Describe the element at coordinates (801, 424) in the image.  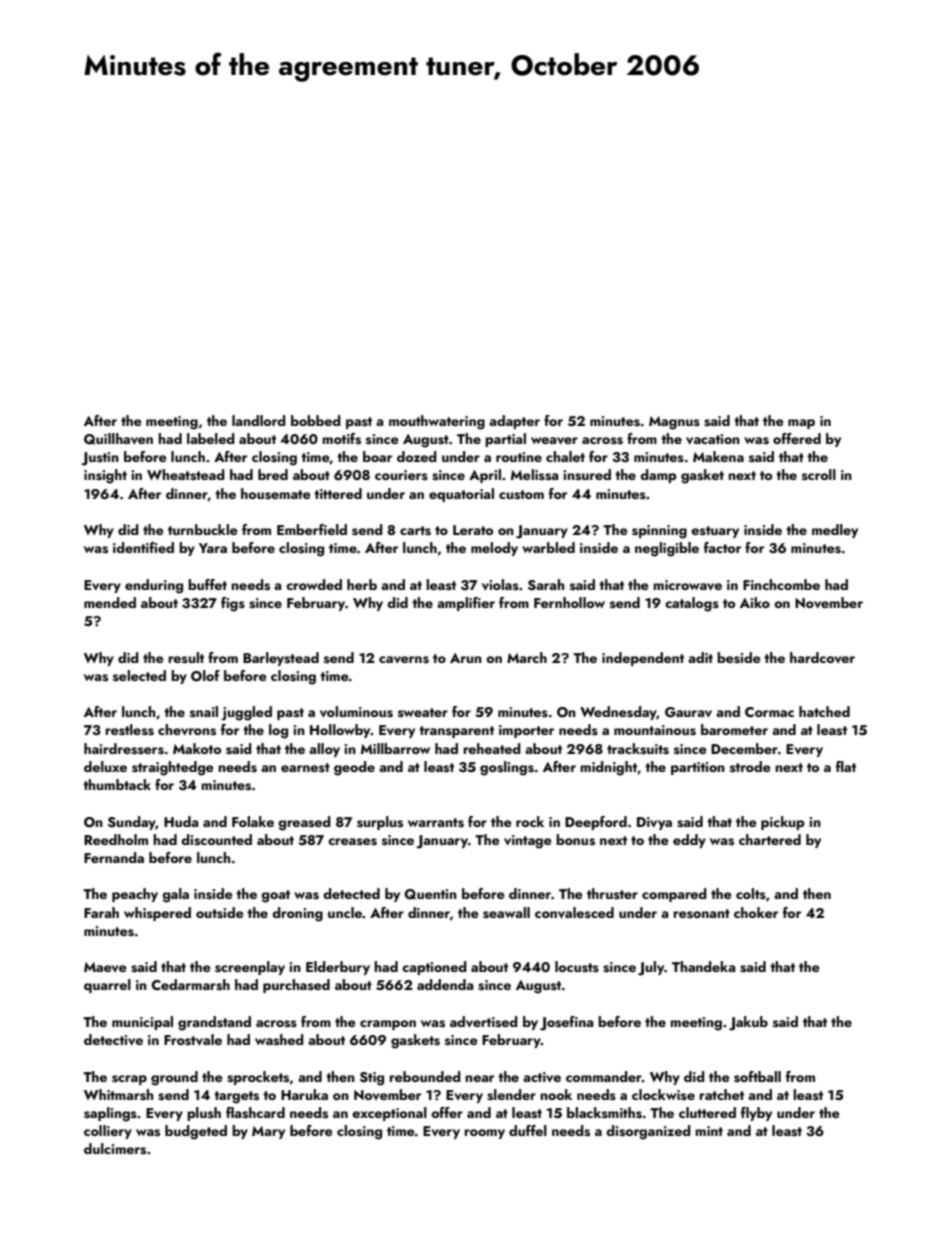
I see `map` at that location.
